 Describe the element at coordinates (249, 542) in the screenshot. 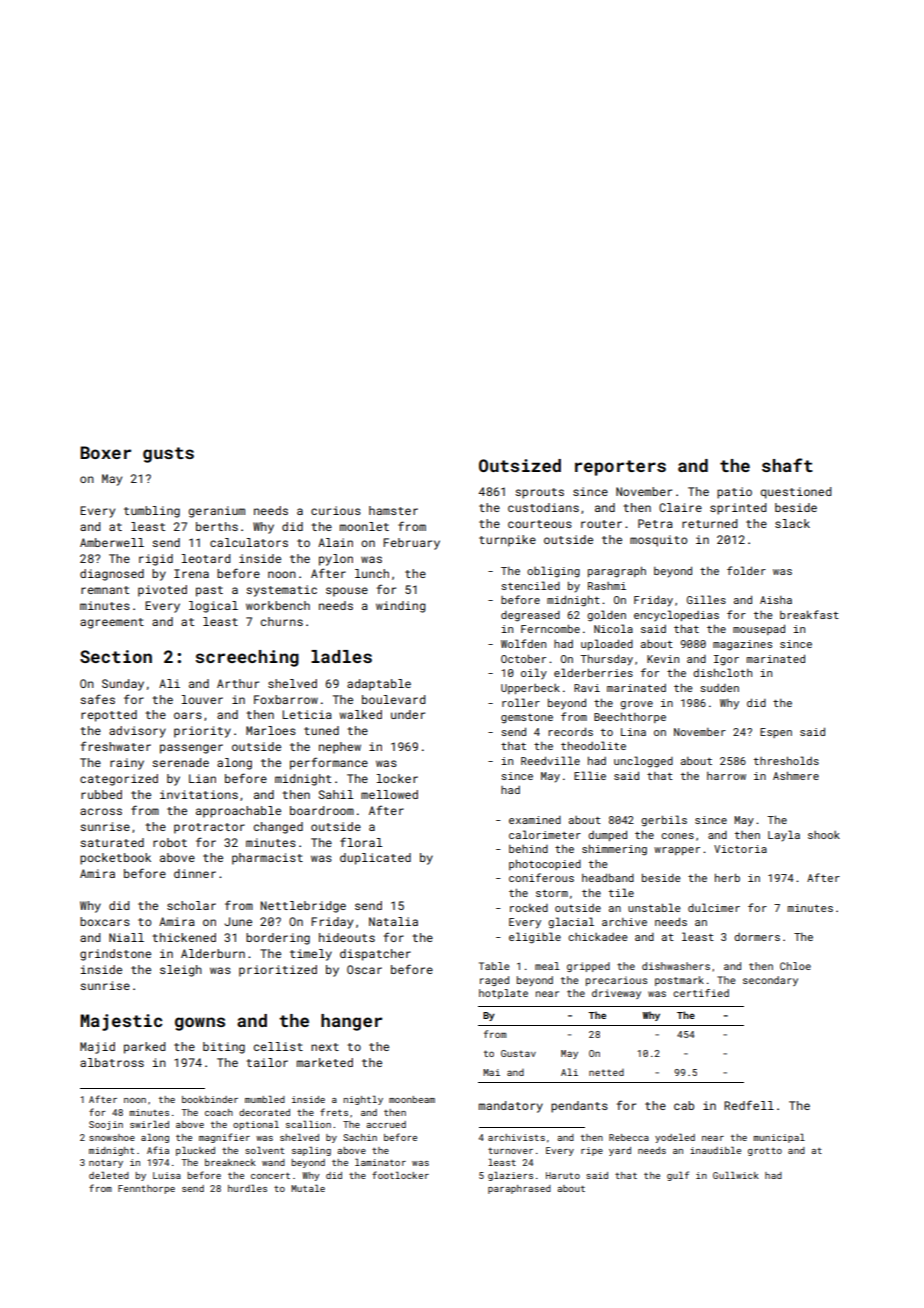

I see `calculators` at that location.
